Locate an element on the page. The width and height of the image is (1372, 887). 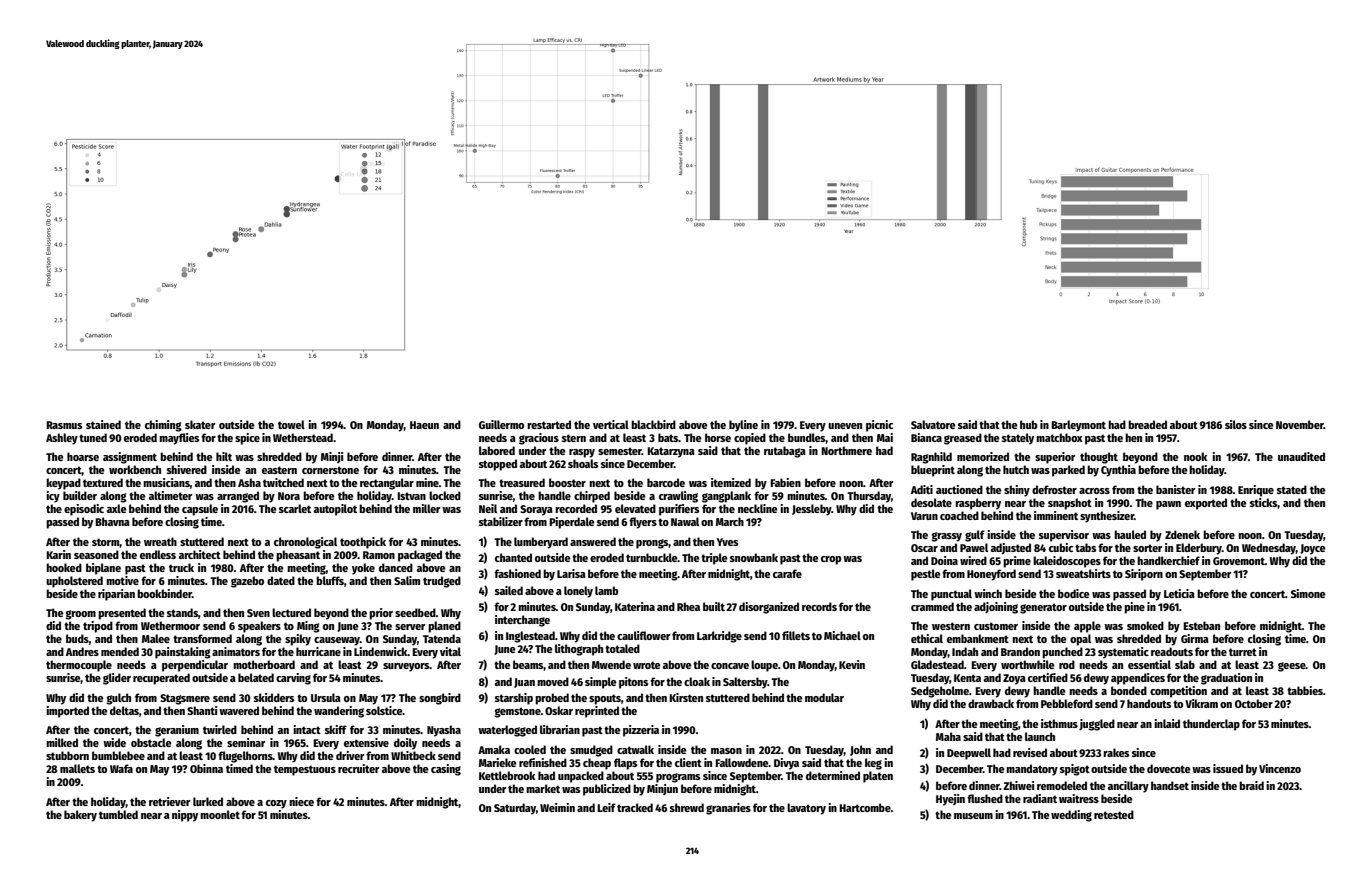
Katarzyna is located at coordinates (671, 452).
